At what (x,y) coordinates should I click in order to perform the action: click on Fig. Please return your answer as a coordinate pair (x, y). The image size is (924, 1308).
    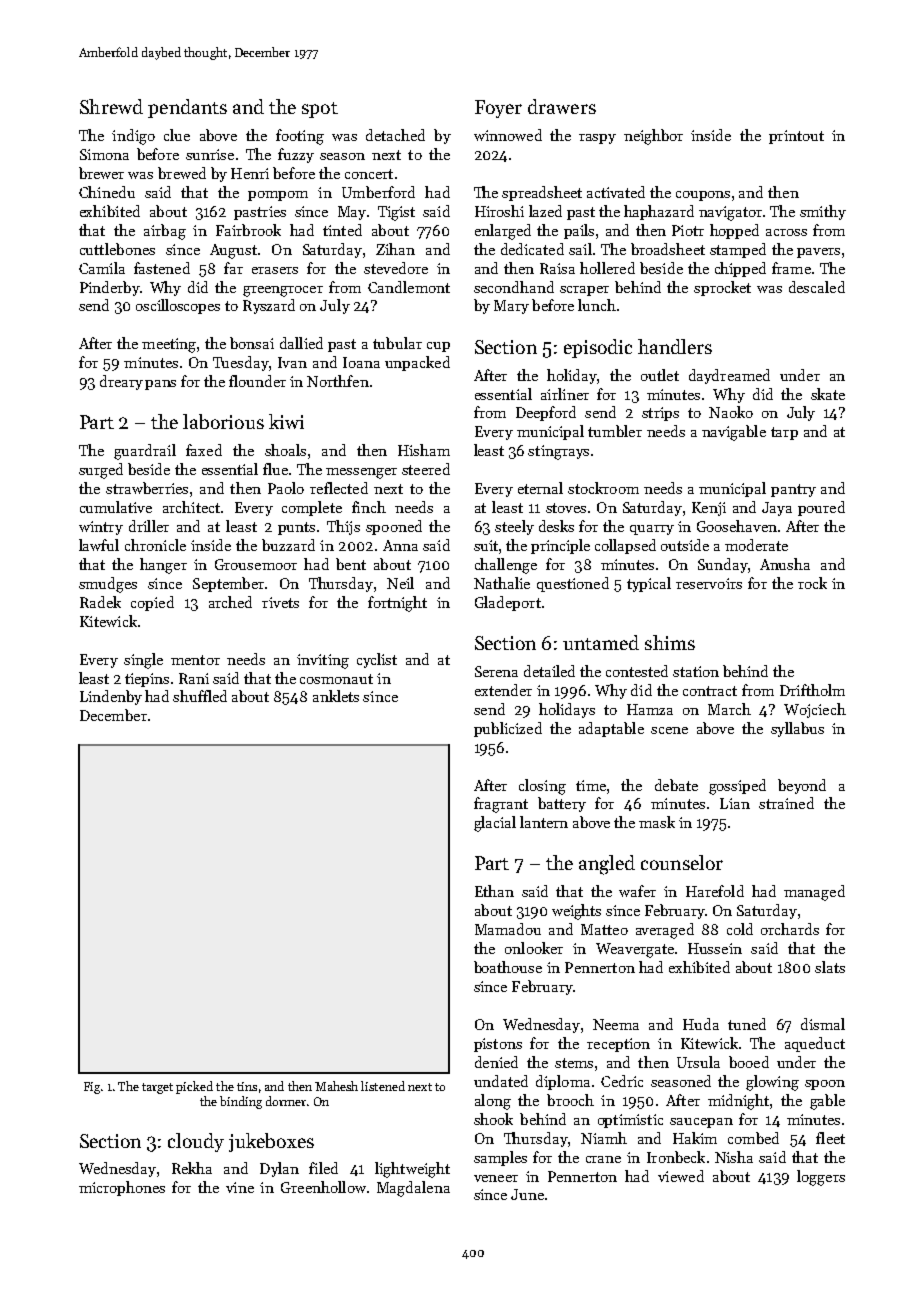
    Looking at the image, I should click on (92, 1088).
